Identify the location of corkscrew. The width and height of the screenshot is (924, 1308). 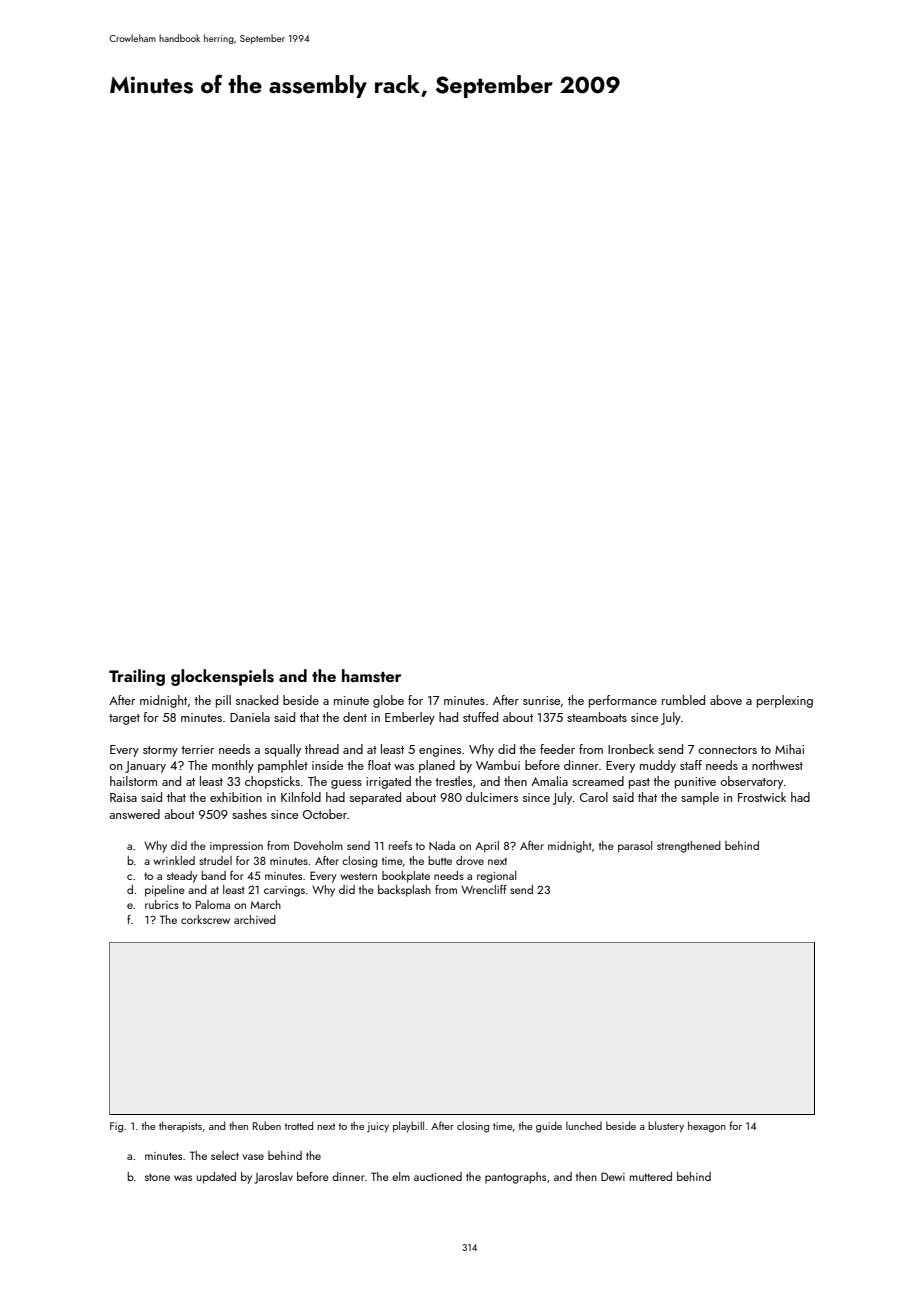
(205, 919).
